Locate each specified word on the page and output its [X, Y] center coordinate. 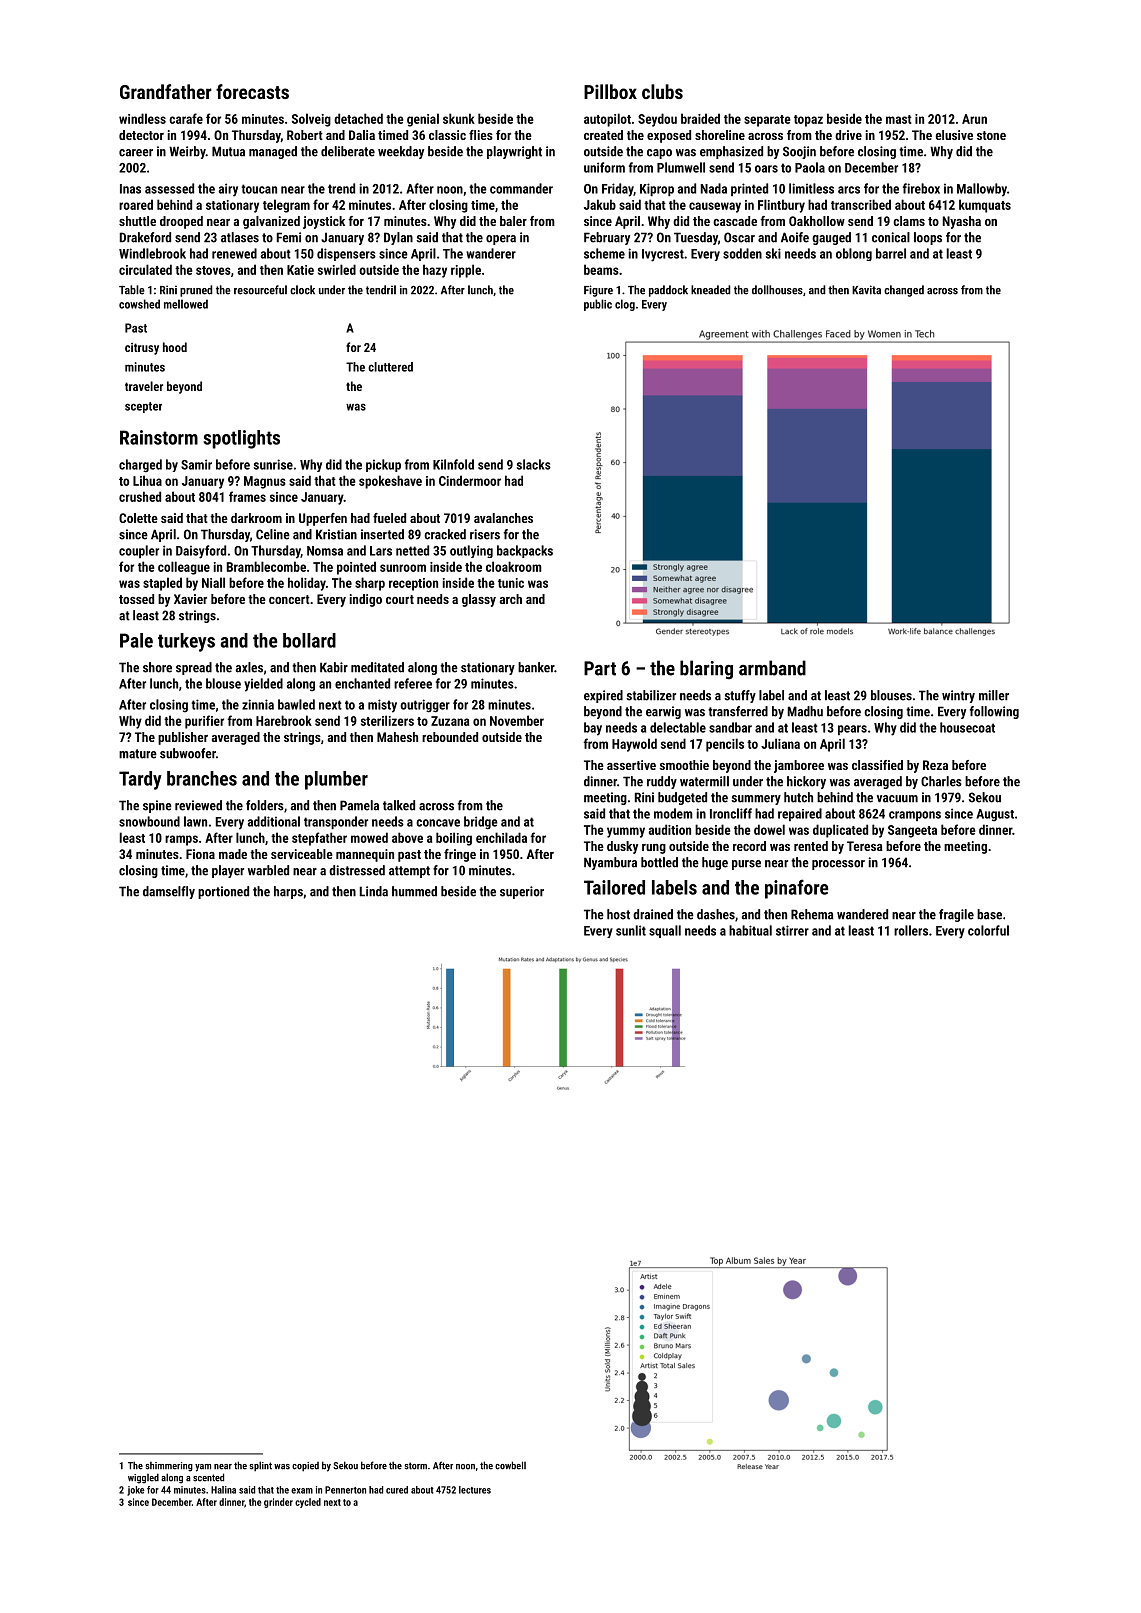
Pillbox [610, 91]
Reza [935, 765]
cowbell [510, 1465]
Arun [974, 119]
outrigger [425, 706]
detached [358, 118]
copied [305, 1467]
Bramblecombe [266, 566]
